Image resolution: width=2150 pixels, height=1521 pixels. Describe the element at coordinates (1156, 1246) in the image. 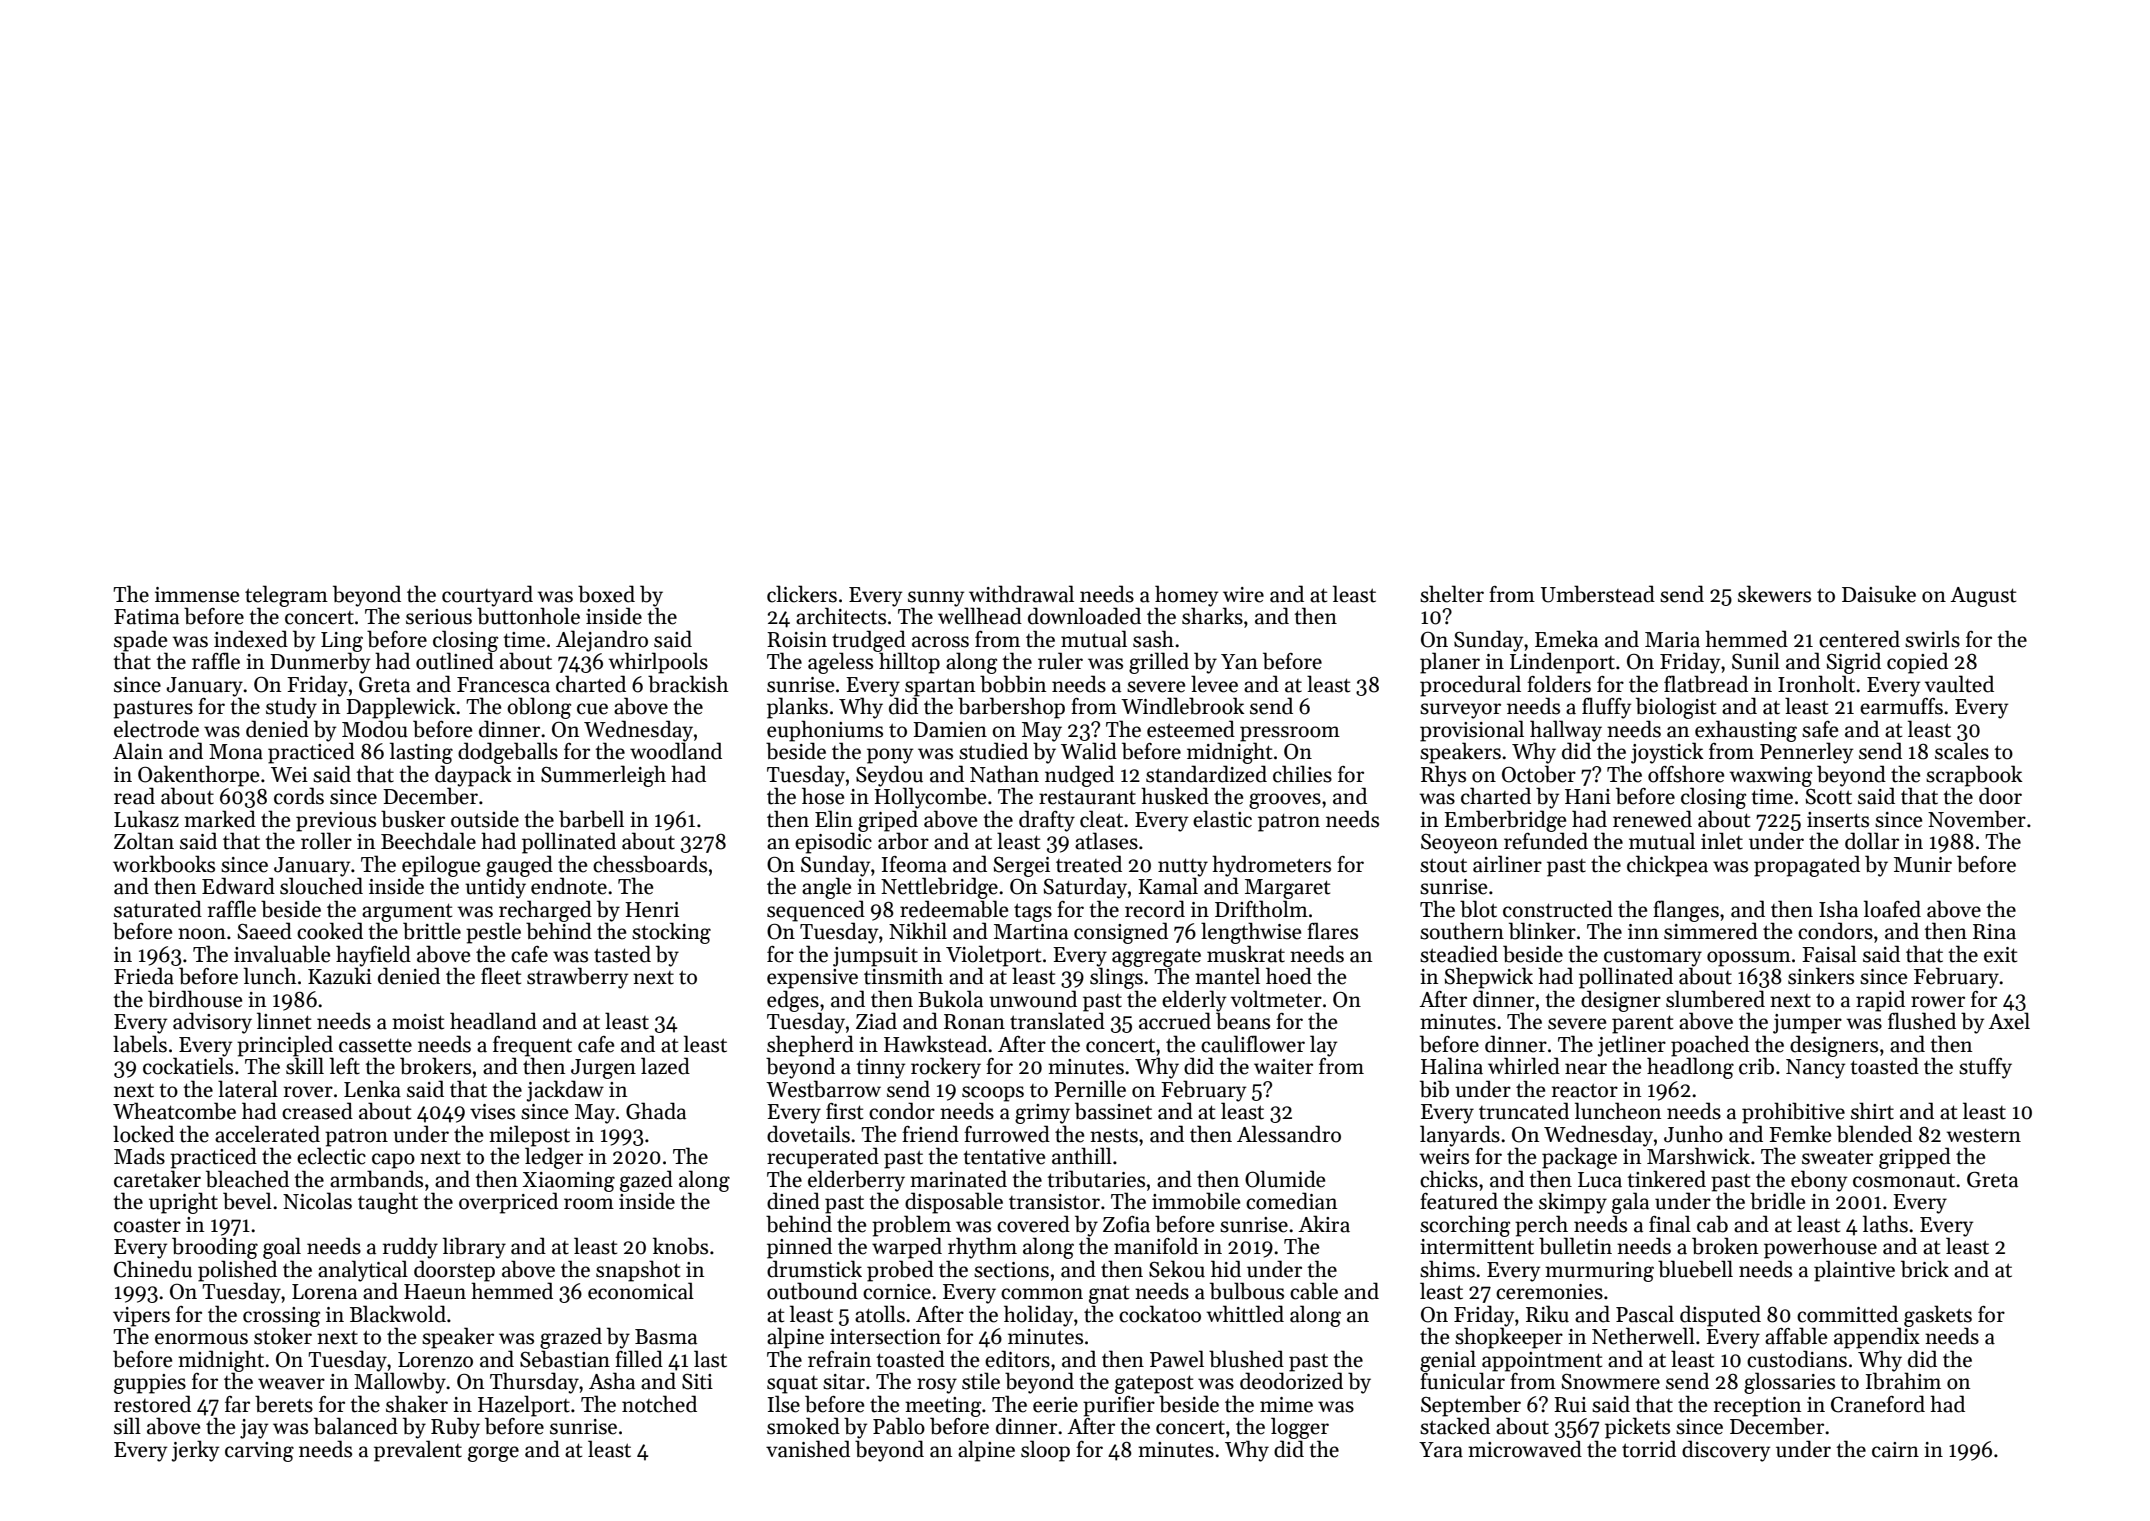

I see `manifold` at that location.
